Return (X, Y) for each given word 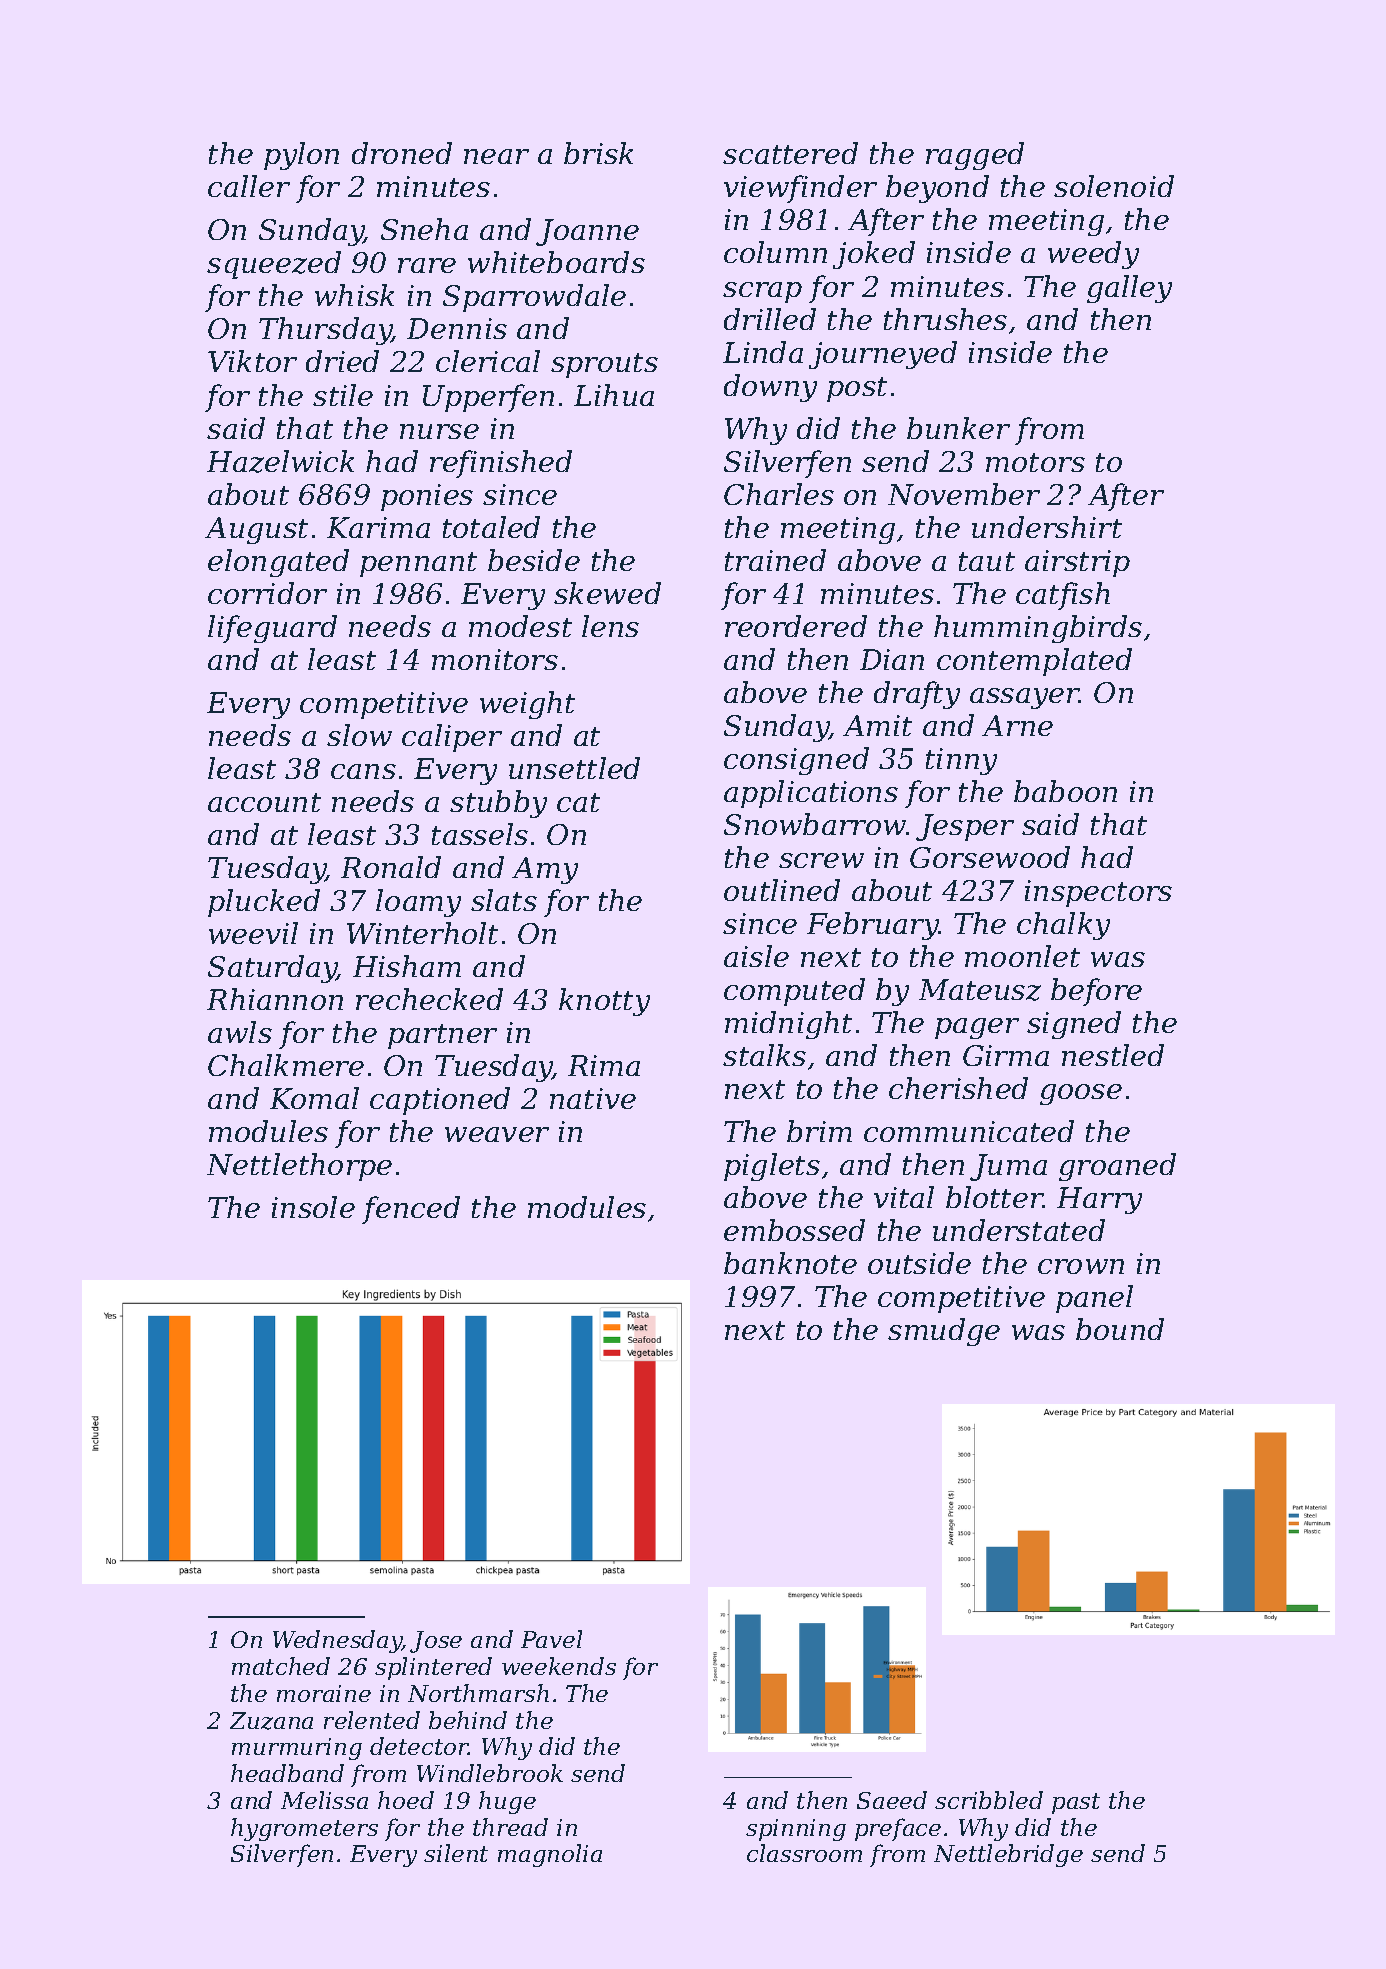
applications (811, 794)
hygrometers (304, 1829)
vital (904, 1197)
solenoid (1114, 186)
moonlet (1022, 956)
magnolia (550, 1855)
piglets (772, 1167)
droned (402, 153)
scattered (790, 153)
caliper (452, 738)
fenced (411, 1210)
